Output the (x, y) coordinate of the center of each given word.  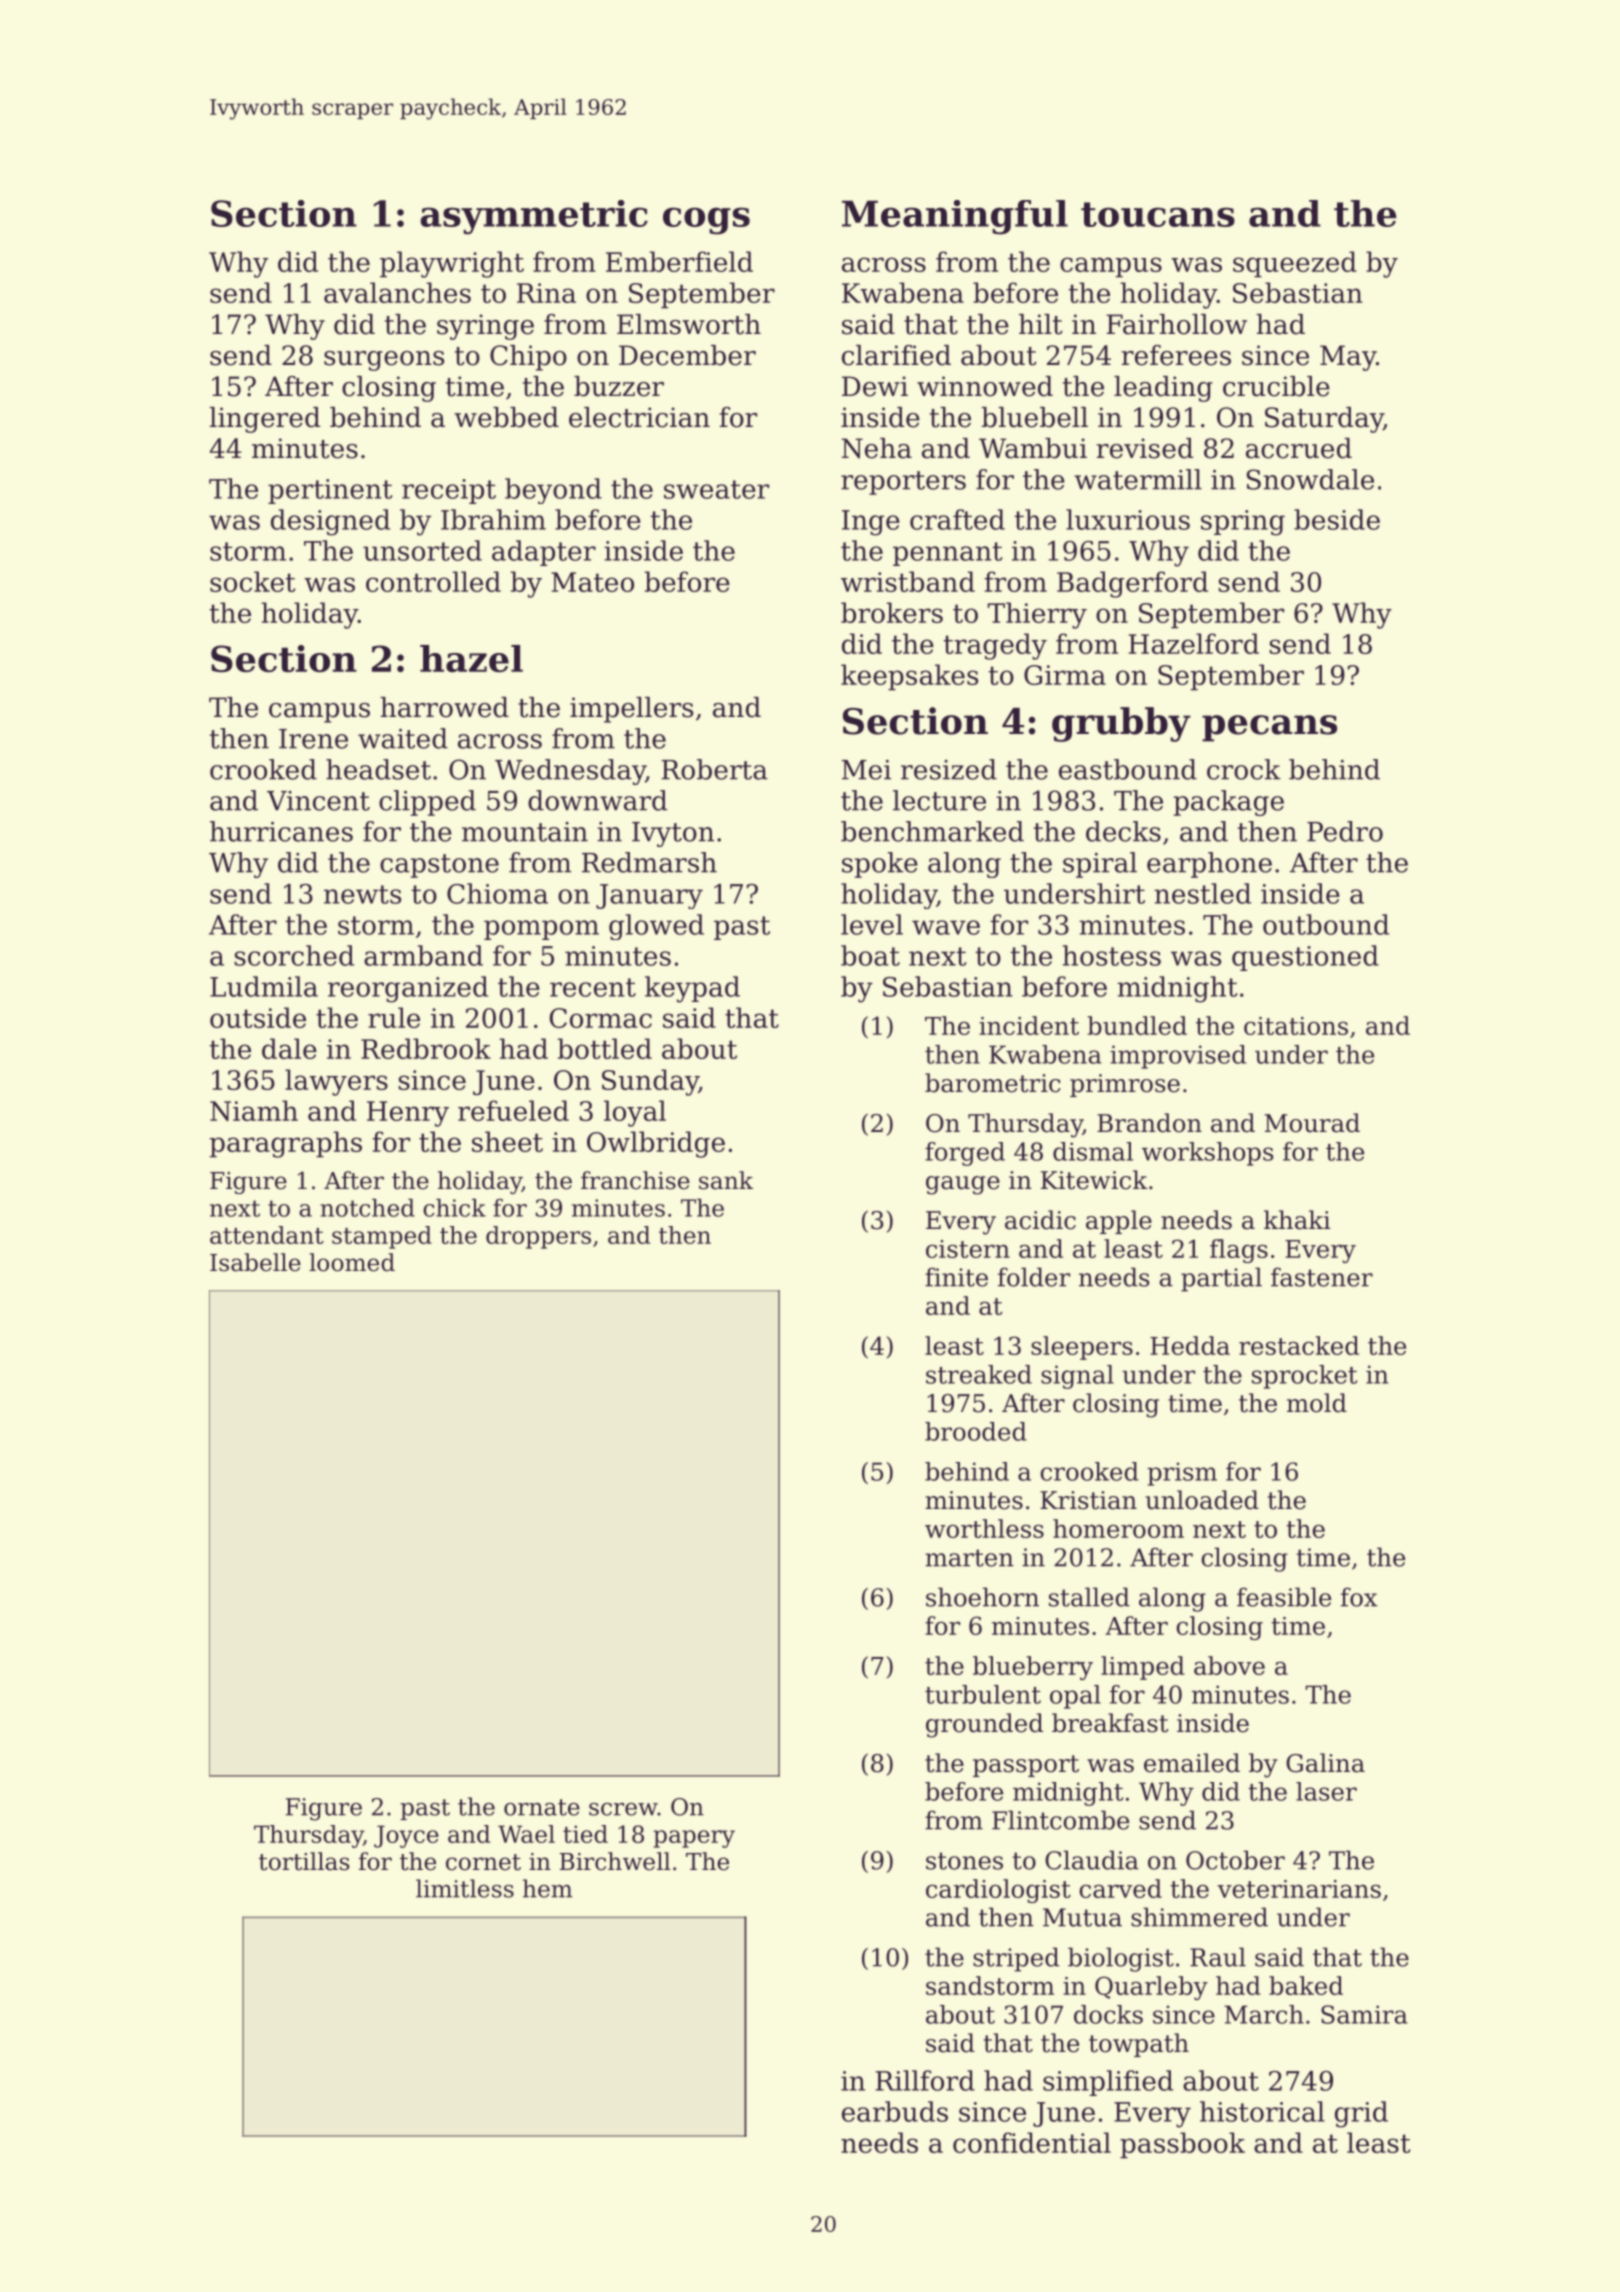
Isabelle (255, 1262)
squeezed (1295, 264)
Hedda (1190, 1345)
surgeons (384, 361)
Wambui (1033, 448)
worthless (984, 1528)
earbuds (895, 2111)
